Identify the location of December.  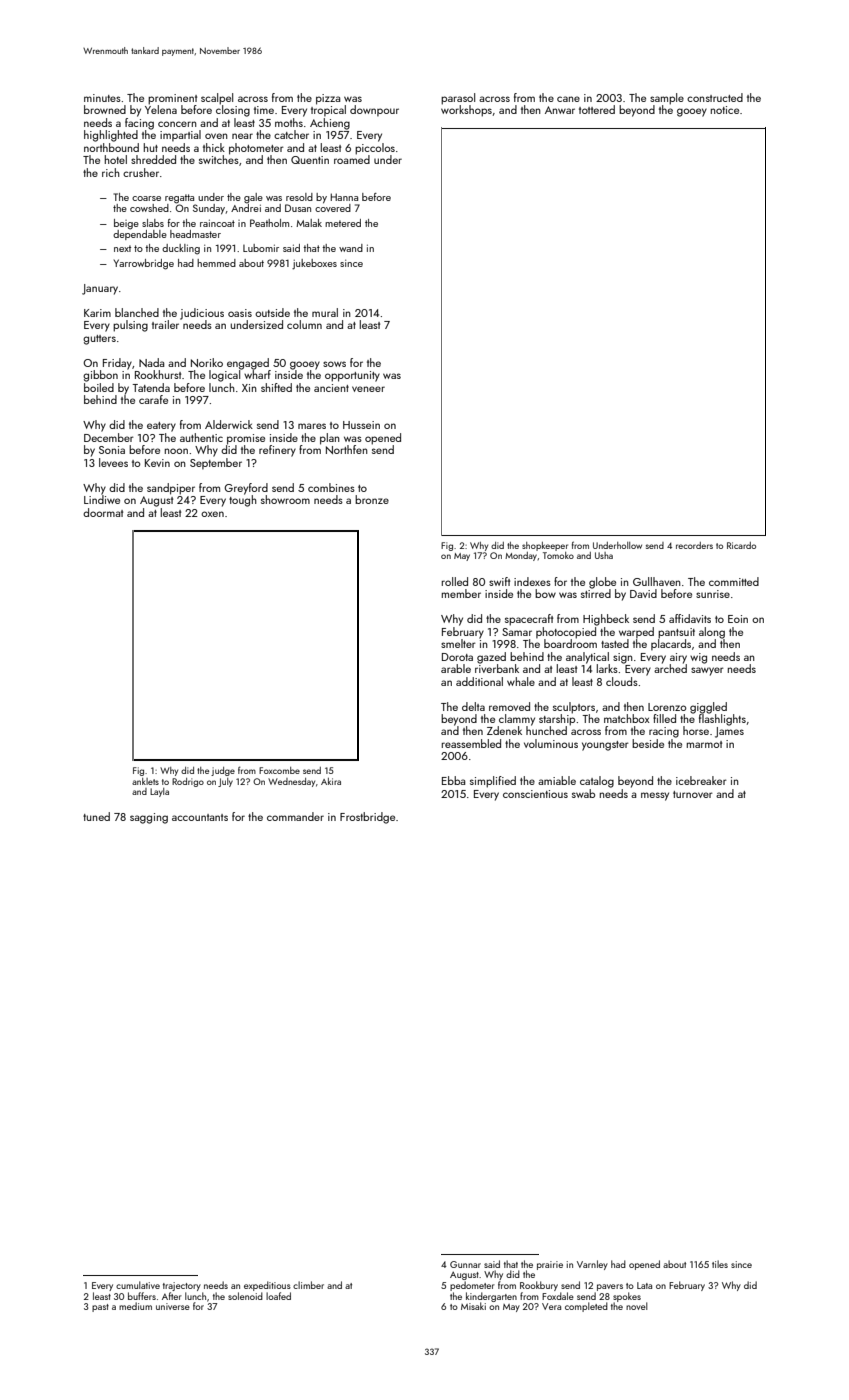
(109, 437).
